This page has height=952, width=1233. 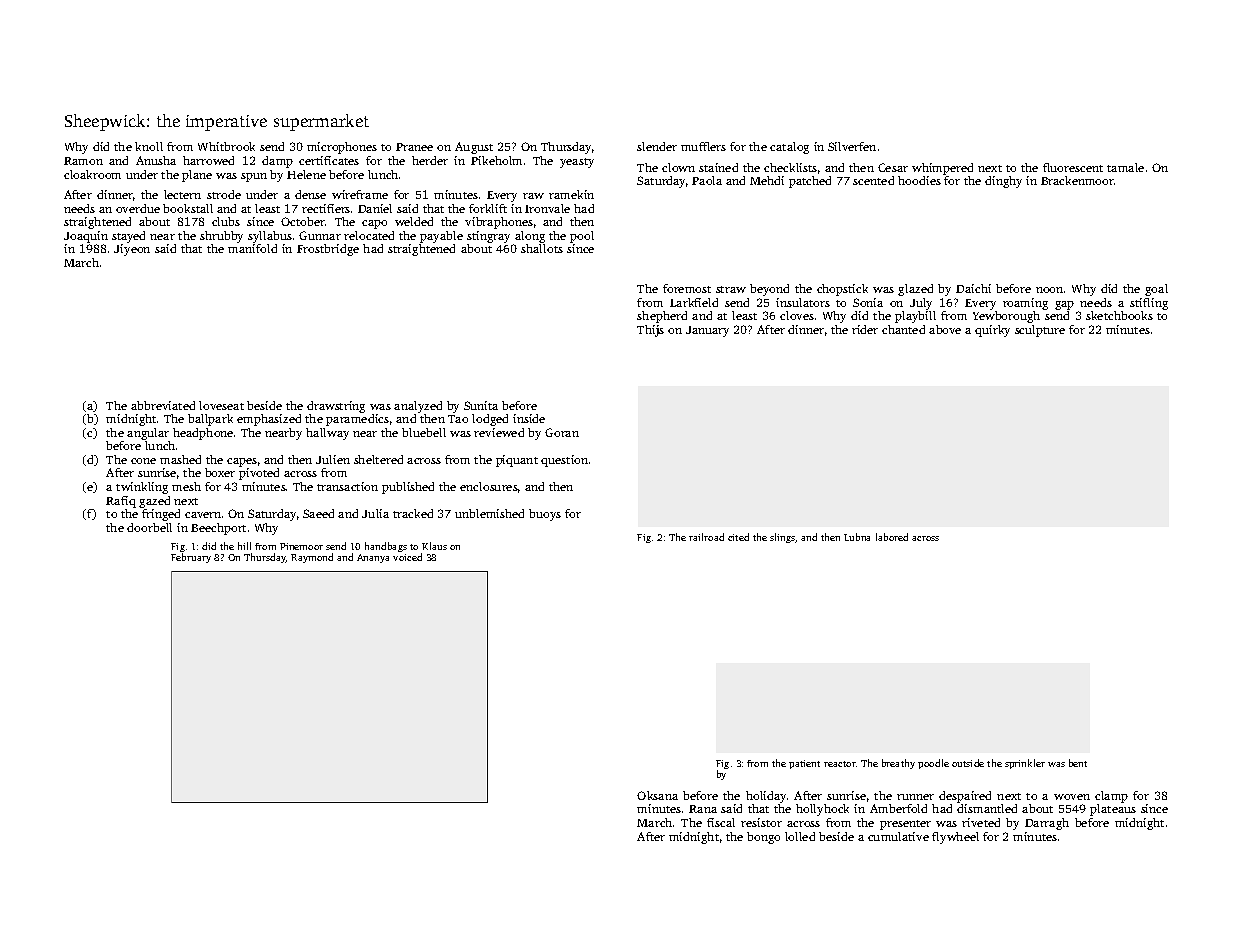 I want to click on forklift, so click(x=488, y=208).
